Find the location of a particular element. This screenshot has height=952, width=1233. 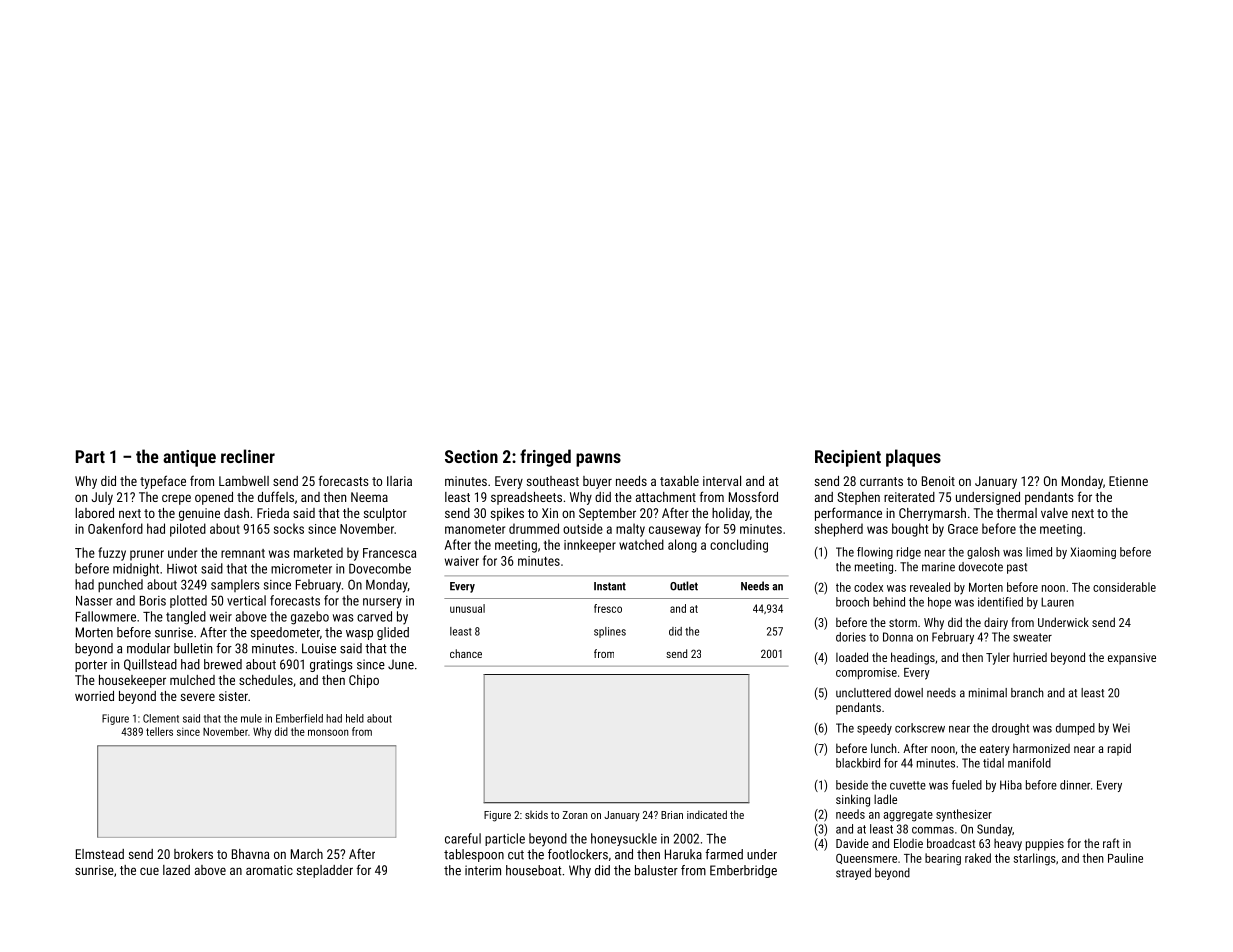

Pauline is located at coordinates (1125, 858).
